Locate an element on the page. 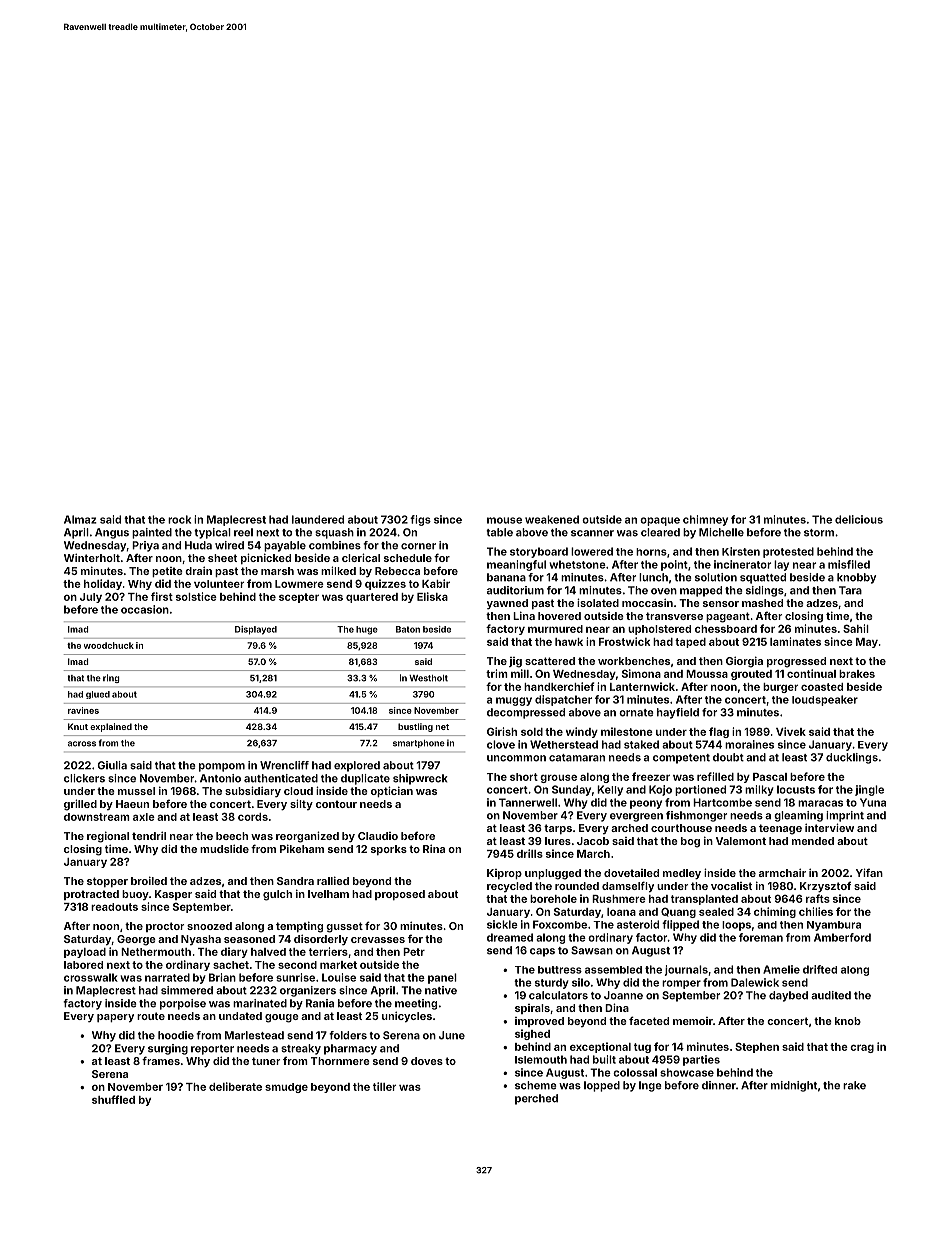 Image resolution: width=952 pixels, height=1233 pixels. catamaran is located at coordinates (577, 758).
